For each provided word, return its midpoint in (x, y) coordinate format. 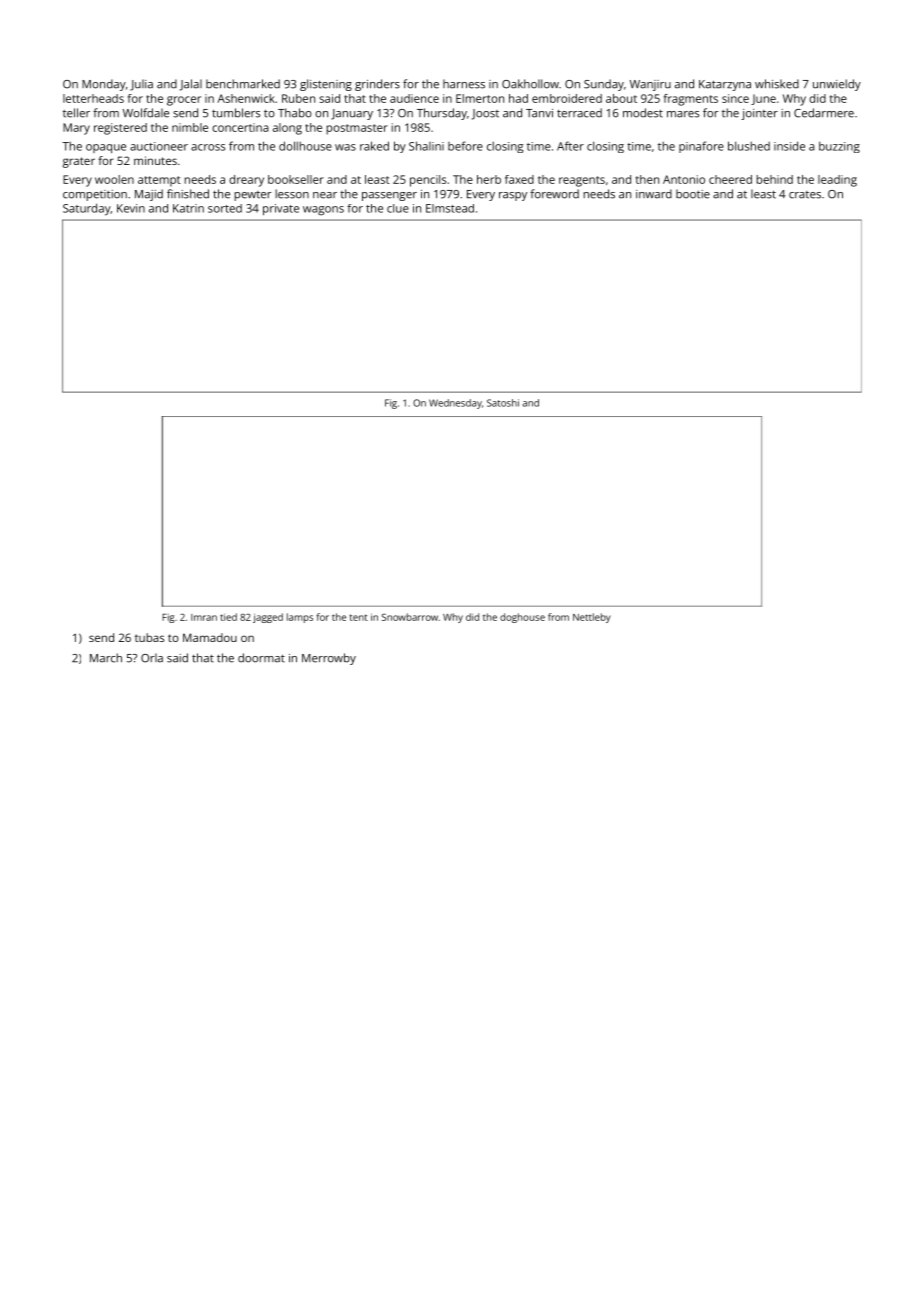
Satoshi (503, 403)
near (325, 195)
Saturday (86, 209)
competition (95, 195)
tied (228, 617)
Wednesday (455, 404)
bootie (693, 194)
